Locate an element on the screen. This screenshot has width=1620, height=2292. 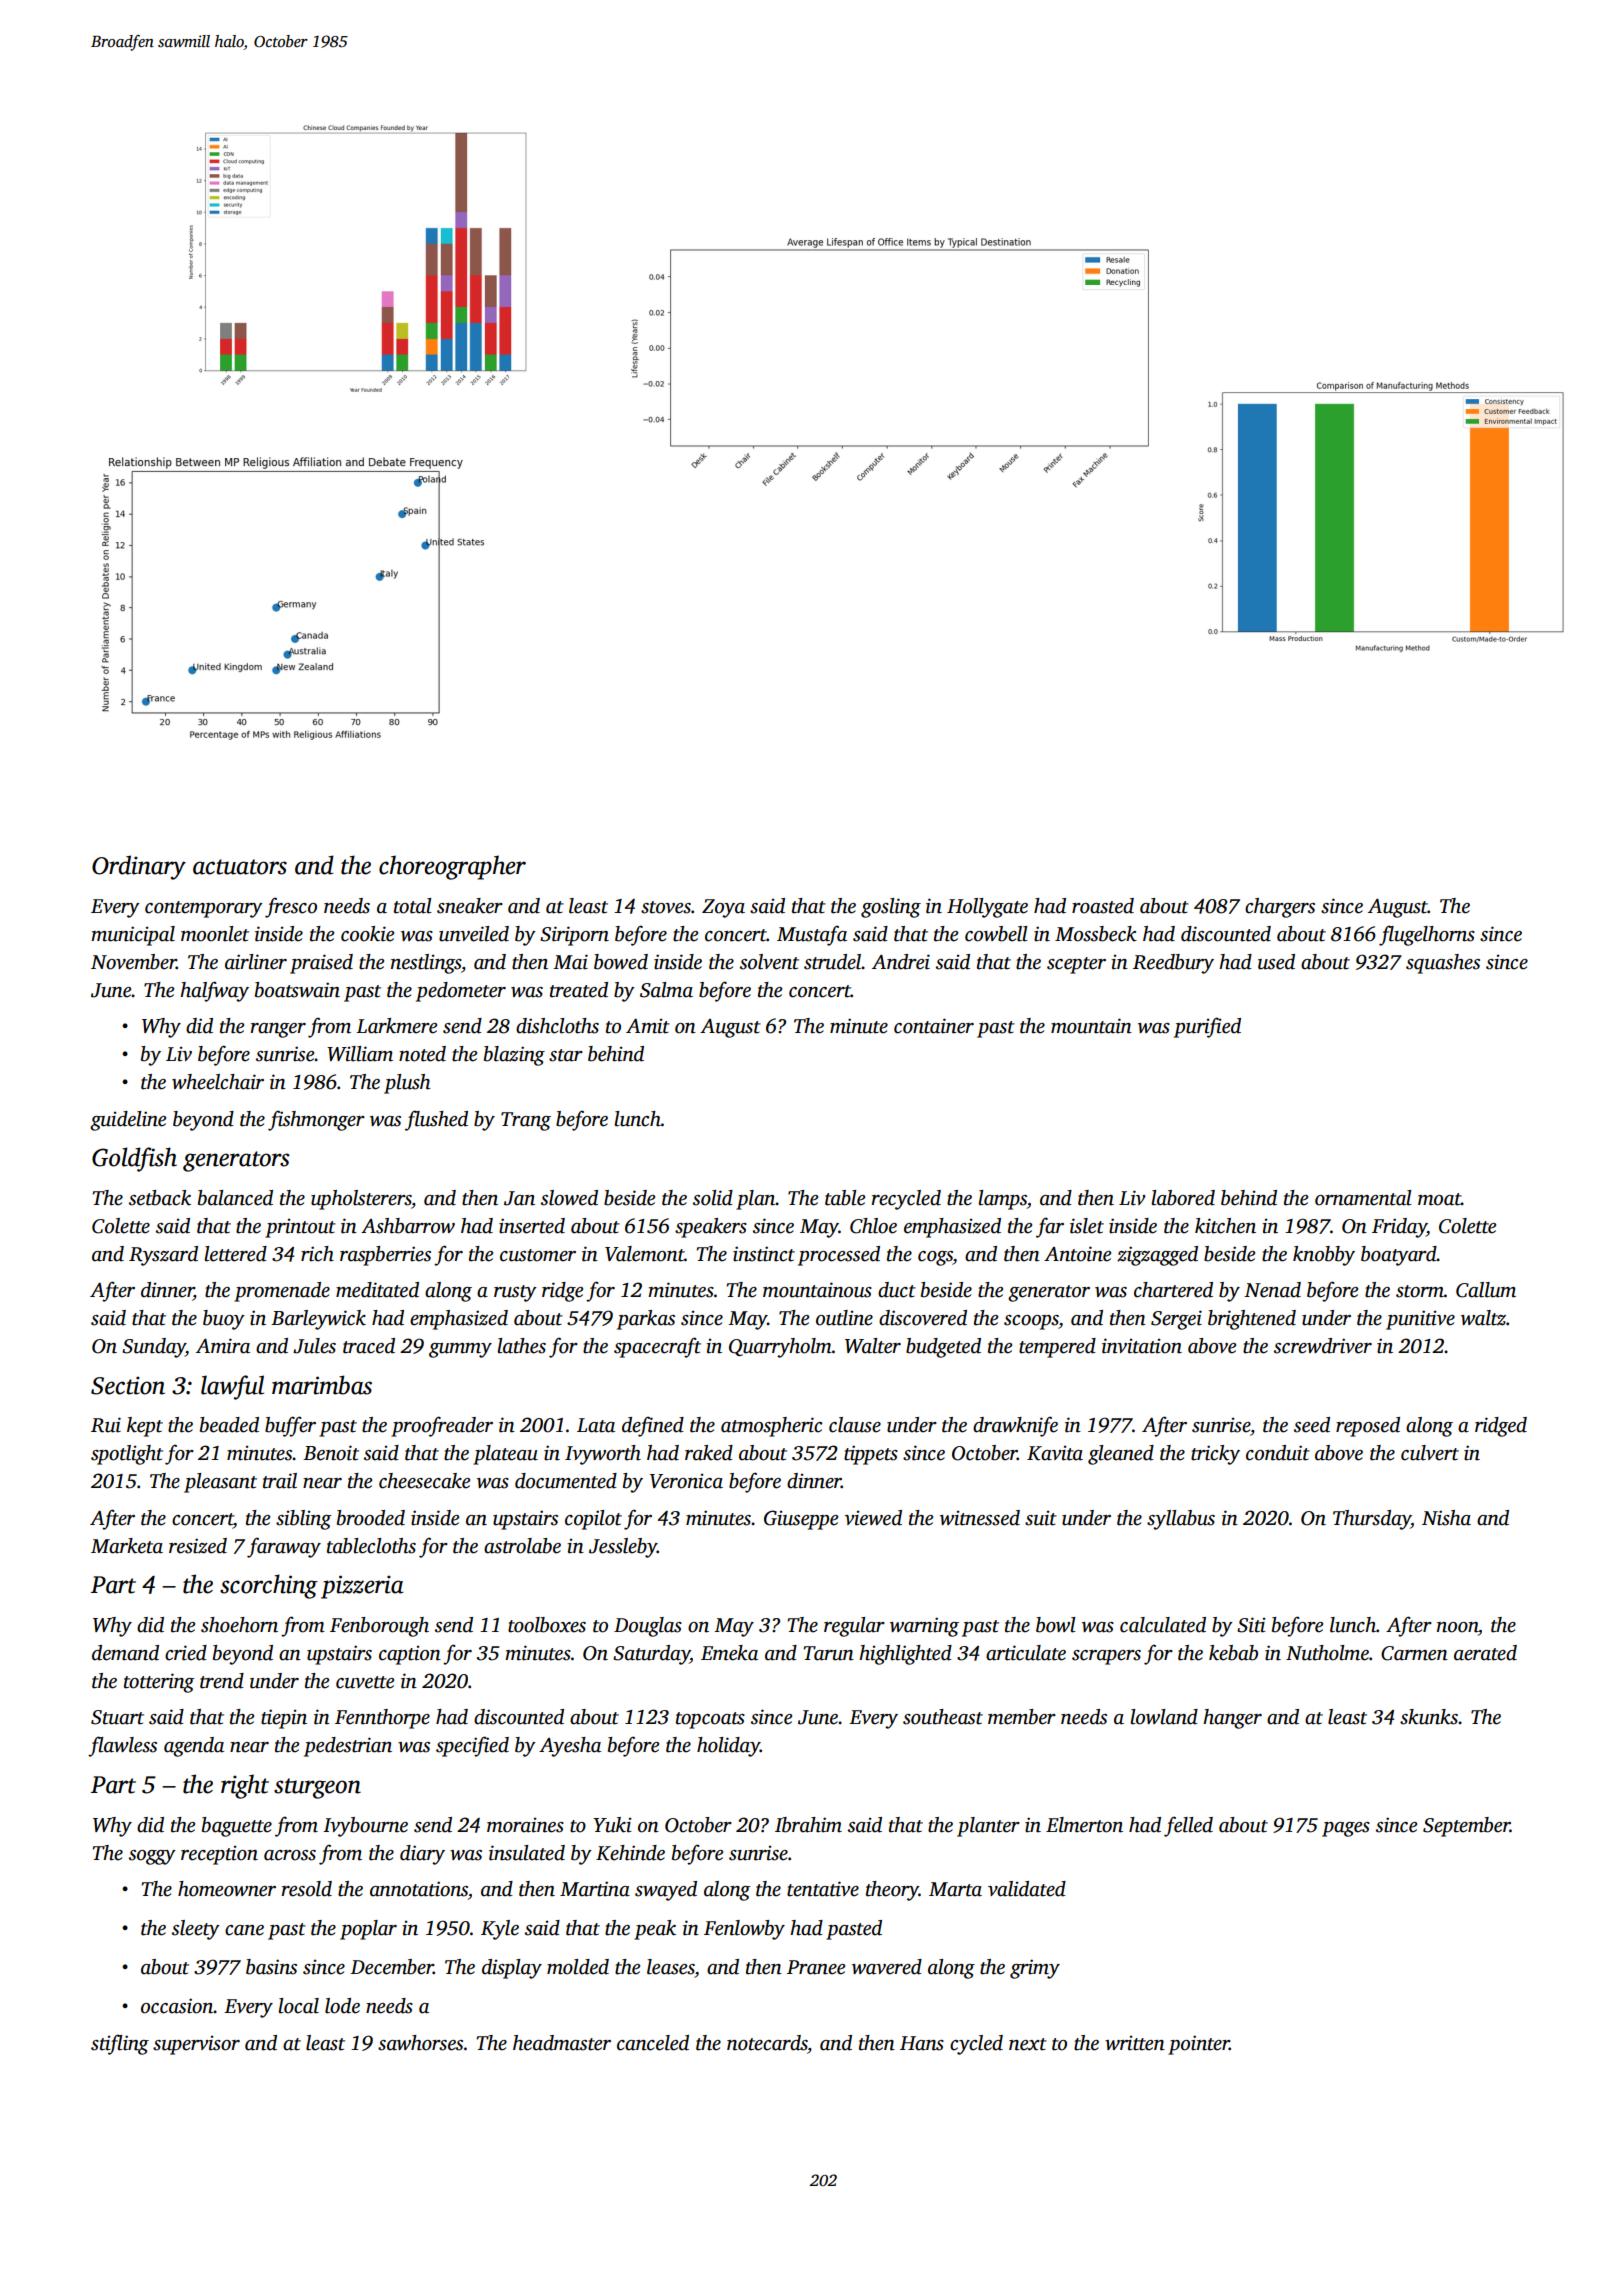
supervisor is located at coordinates (196, 2045).
